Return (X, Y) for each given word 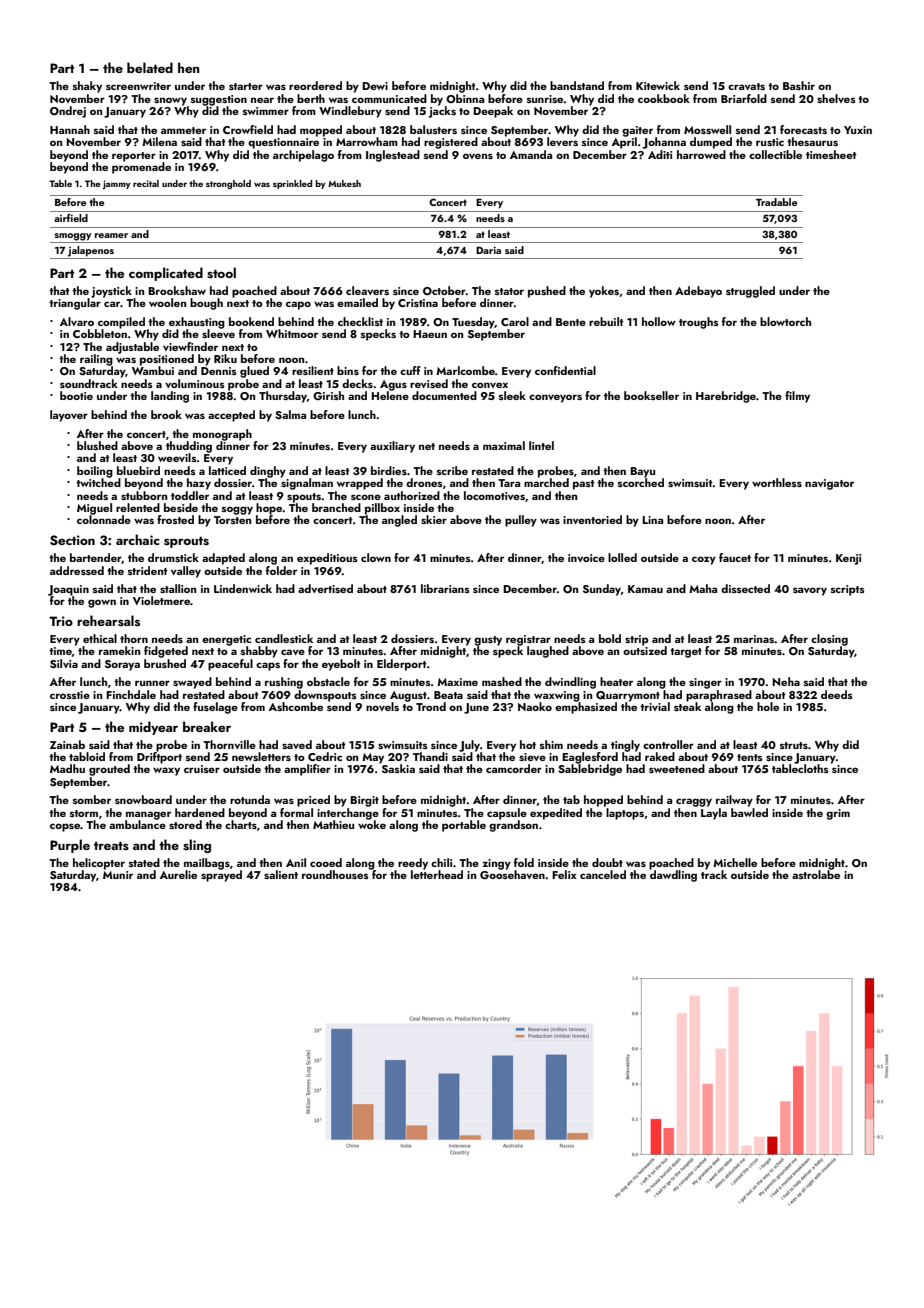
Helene (390, 395)
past (584, 485)
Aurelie (178, 874)
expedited (556, 814)
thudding (189, 447)
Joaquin (68, 590)
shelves (836, 98)
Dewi (375, 86)
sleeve (218, 333)
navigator (829, 484)
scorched (641, 482)
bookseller (651, 395)
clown (376, 557)
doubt (607, 862)
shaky (87, 87)
